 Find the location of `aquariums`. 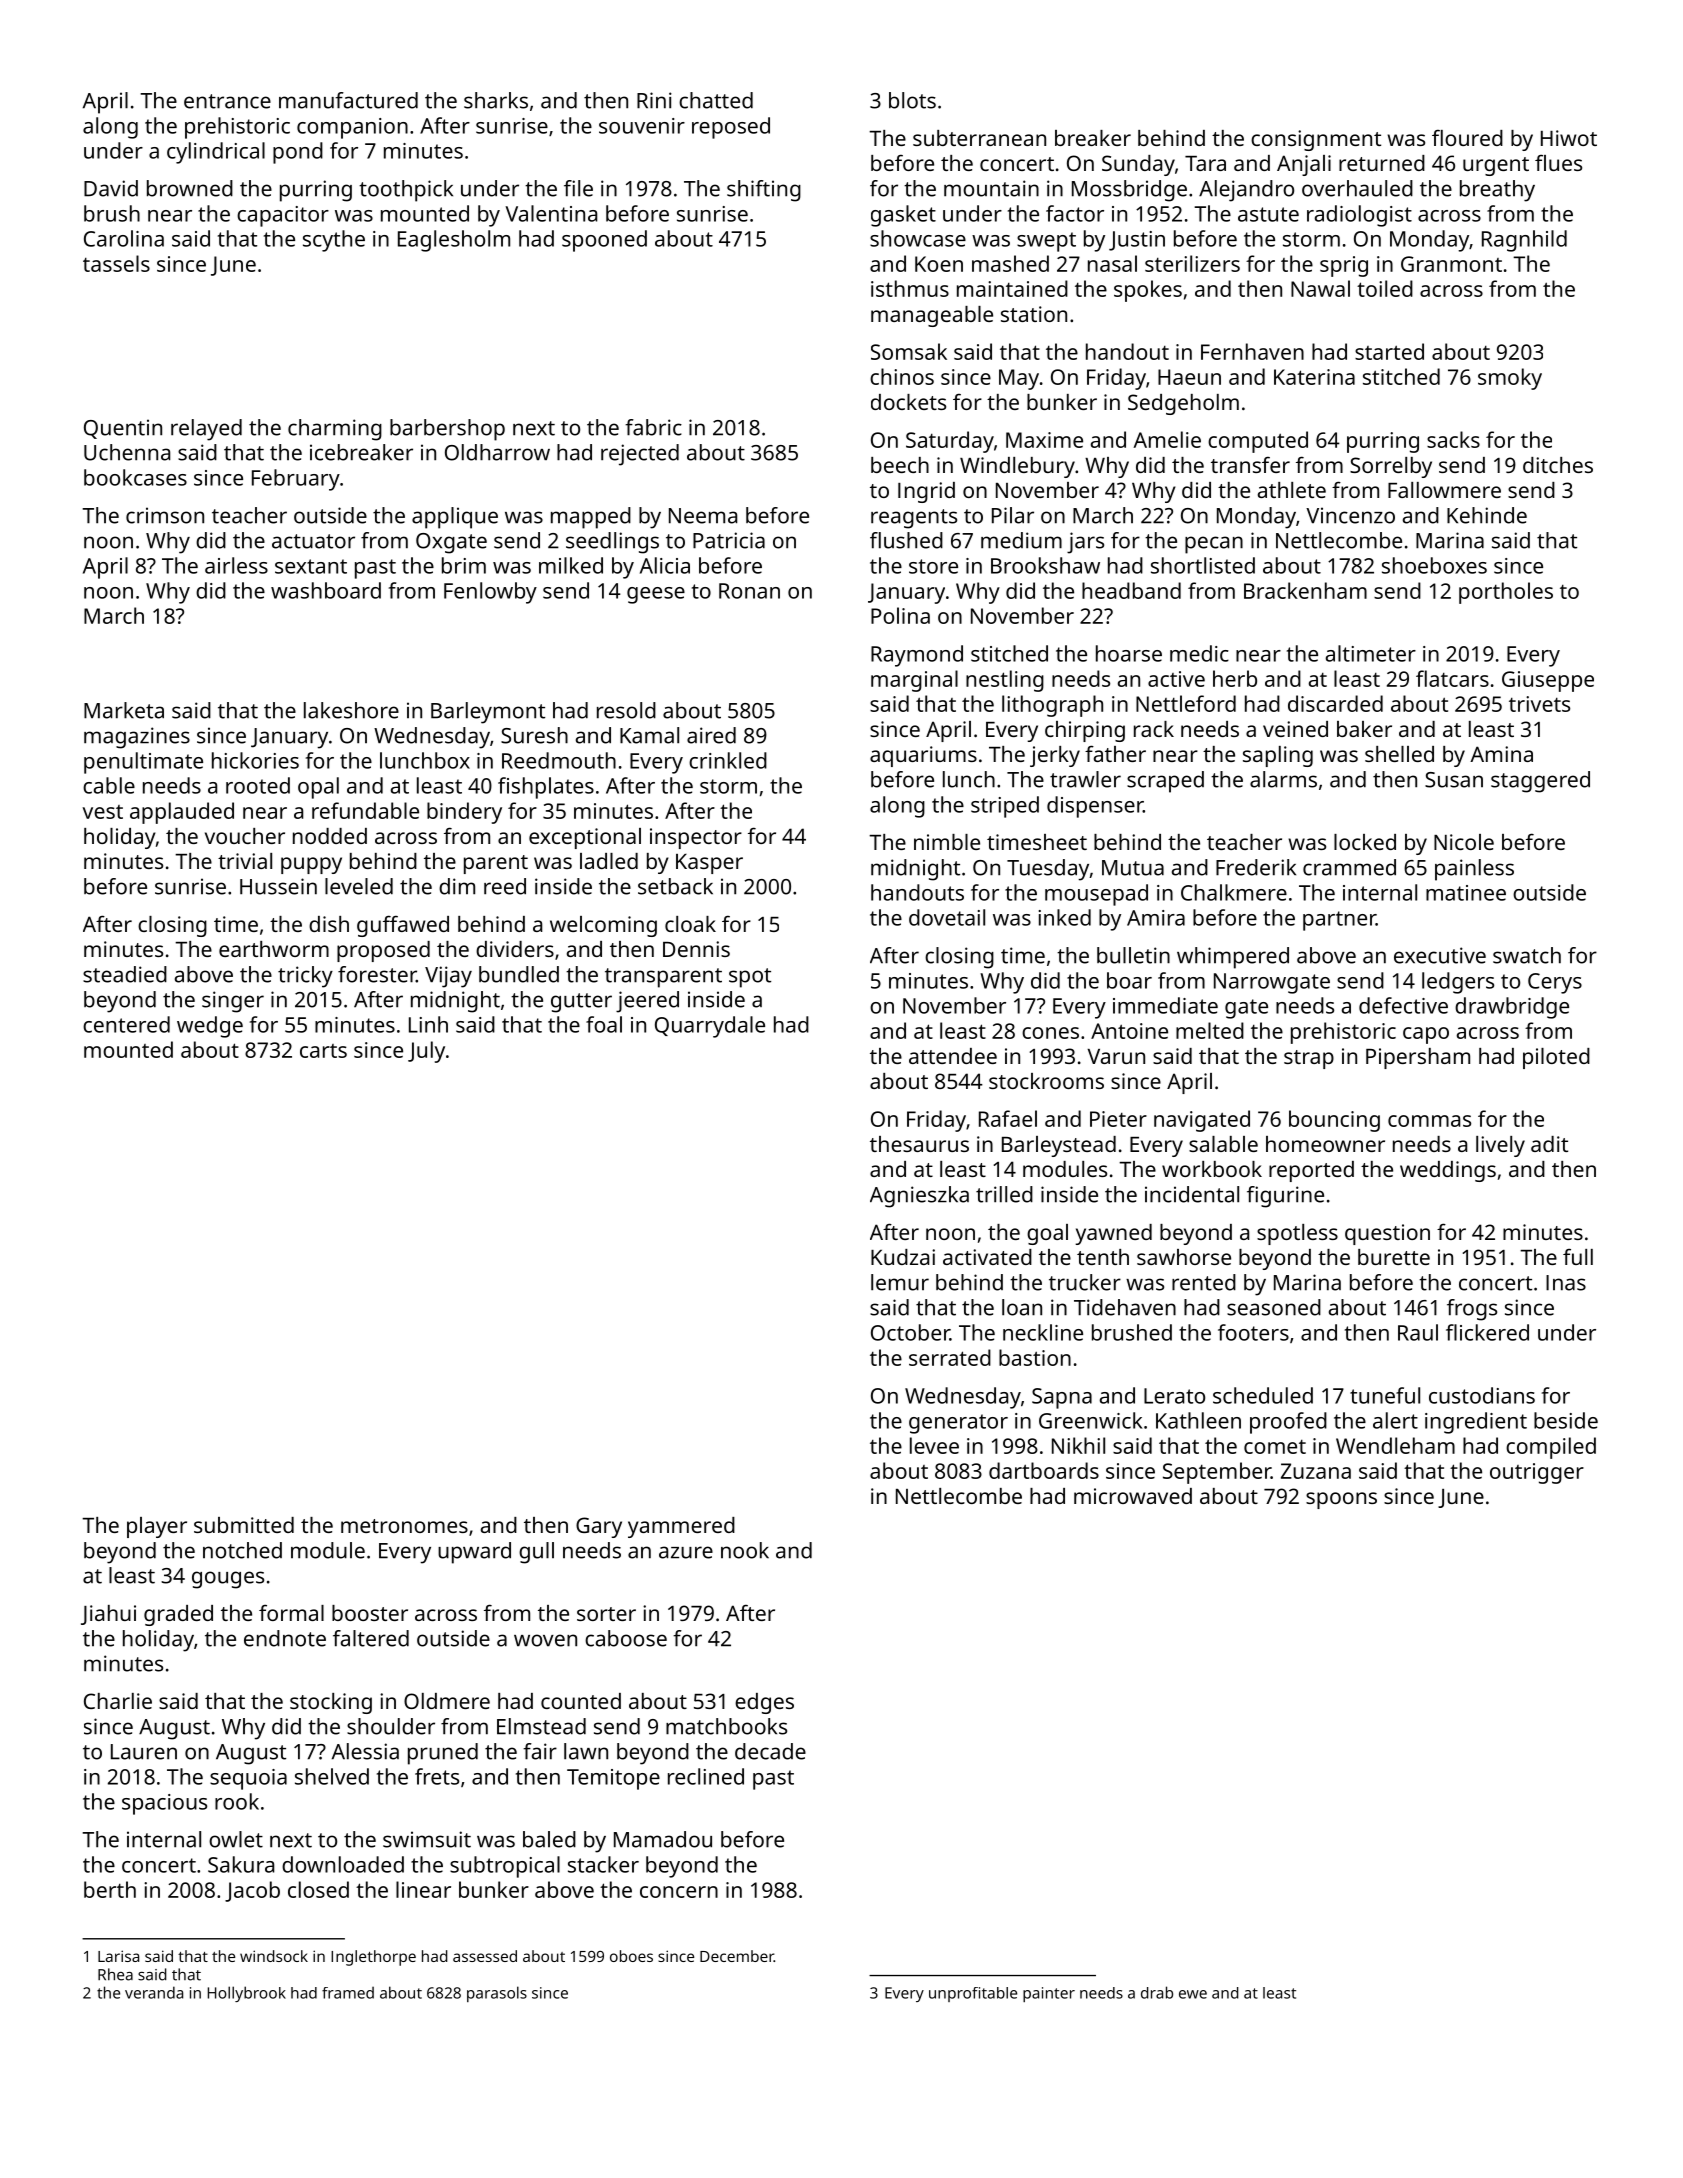

aquariums is located at coordinates (923, 756).
